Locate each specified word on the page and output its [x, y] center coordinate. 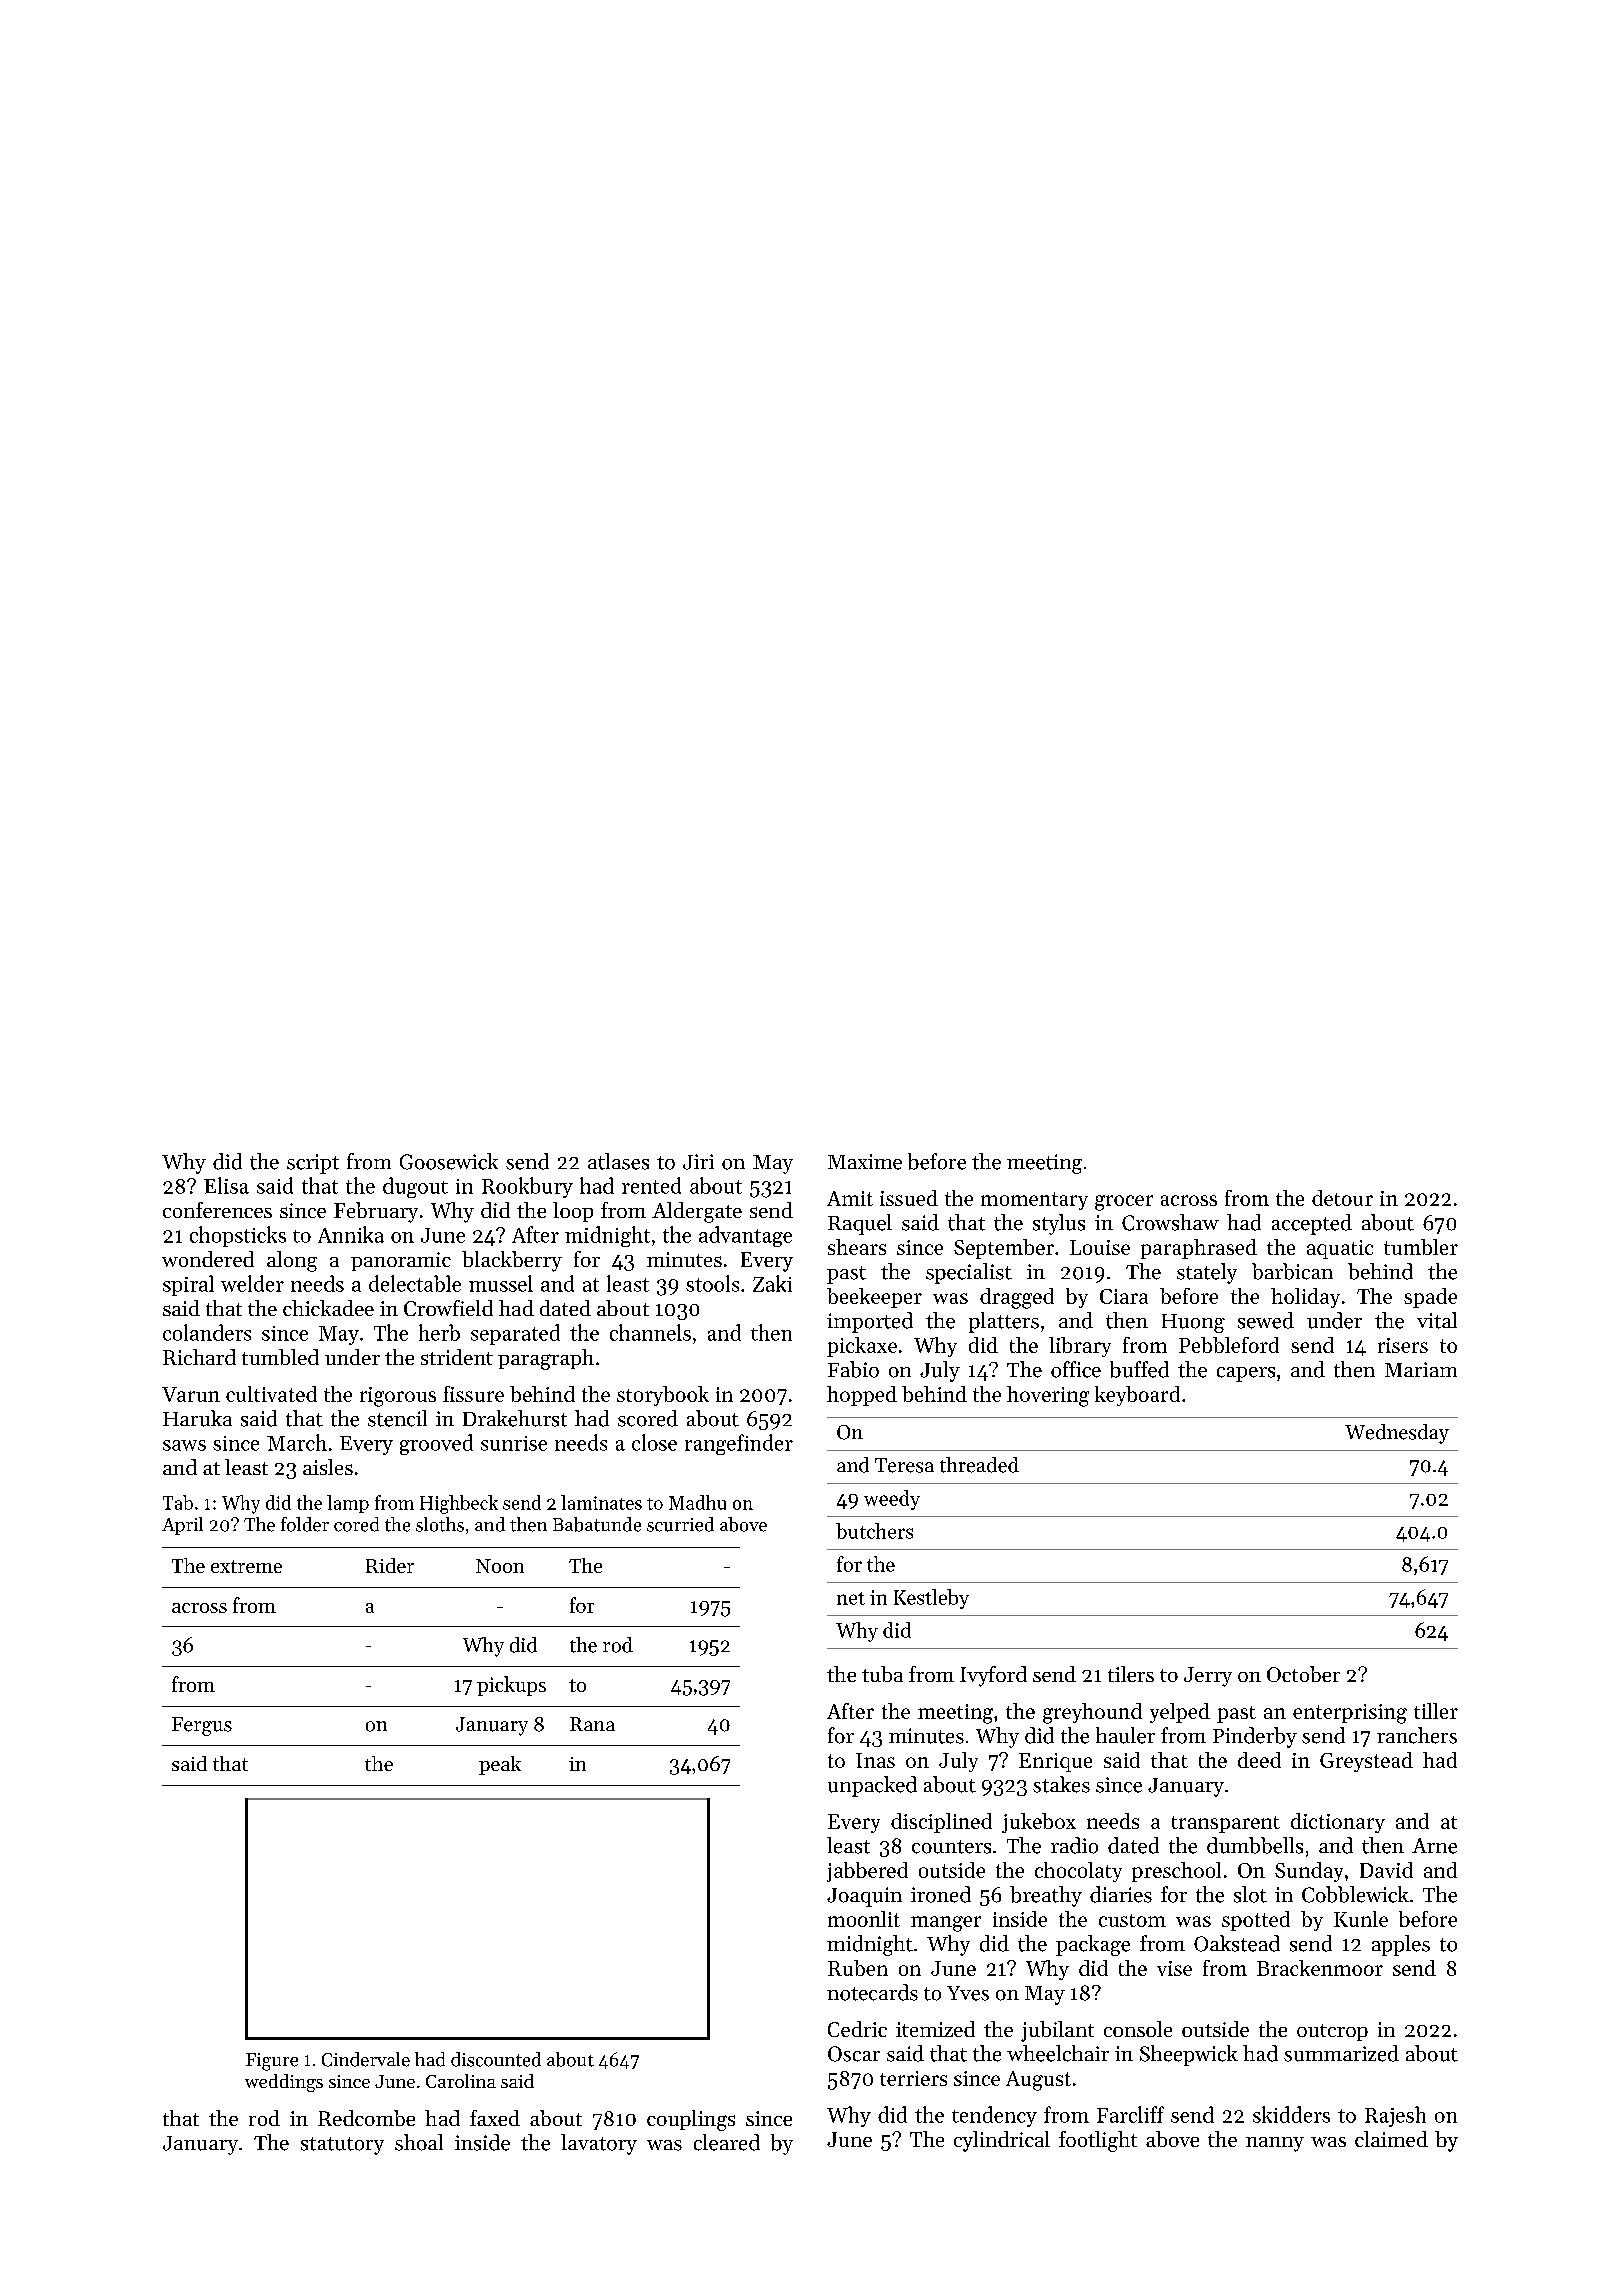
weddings [284, 2083]
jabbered [867, 1872]
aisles [328, 1467]
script [313, 1164]
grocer [1124, 1203]
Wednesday [1397, 1434]
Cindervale [366, 2059]
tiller [1436, 1711]
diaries [1121, 1894]
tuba [882, 1674]
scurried [680, 1524]
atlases [618, 1161]
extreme [246, 1566]
